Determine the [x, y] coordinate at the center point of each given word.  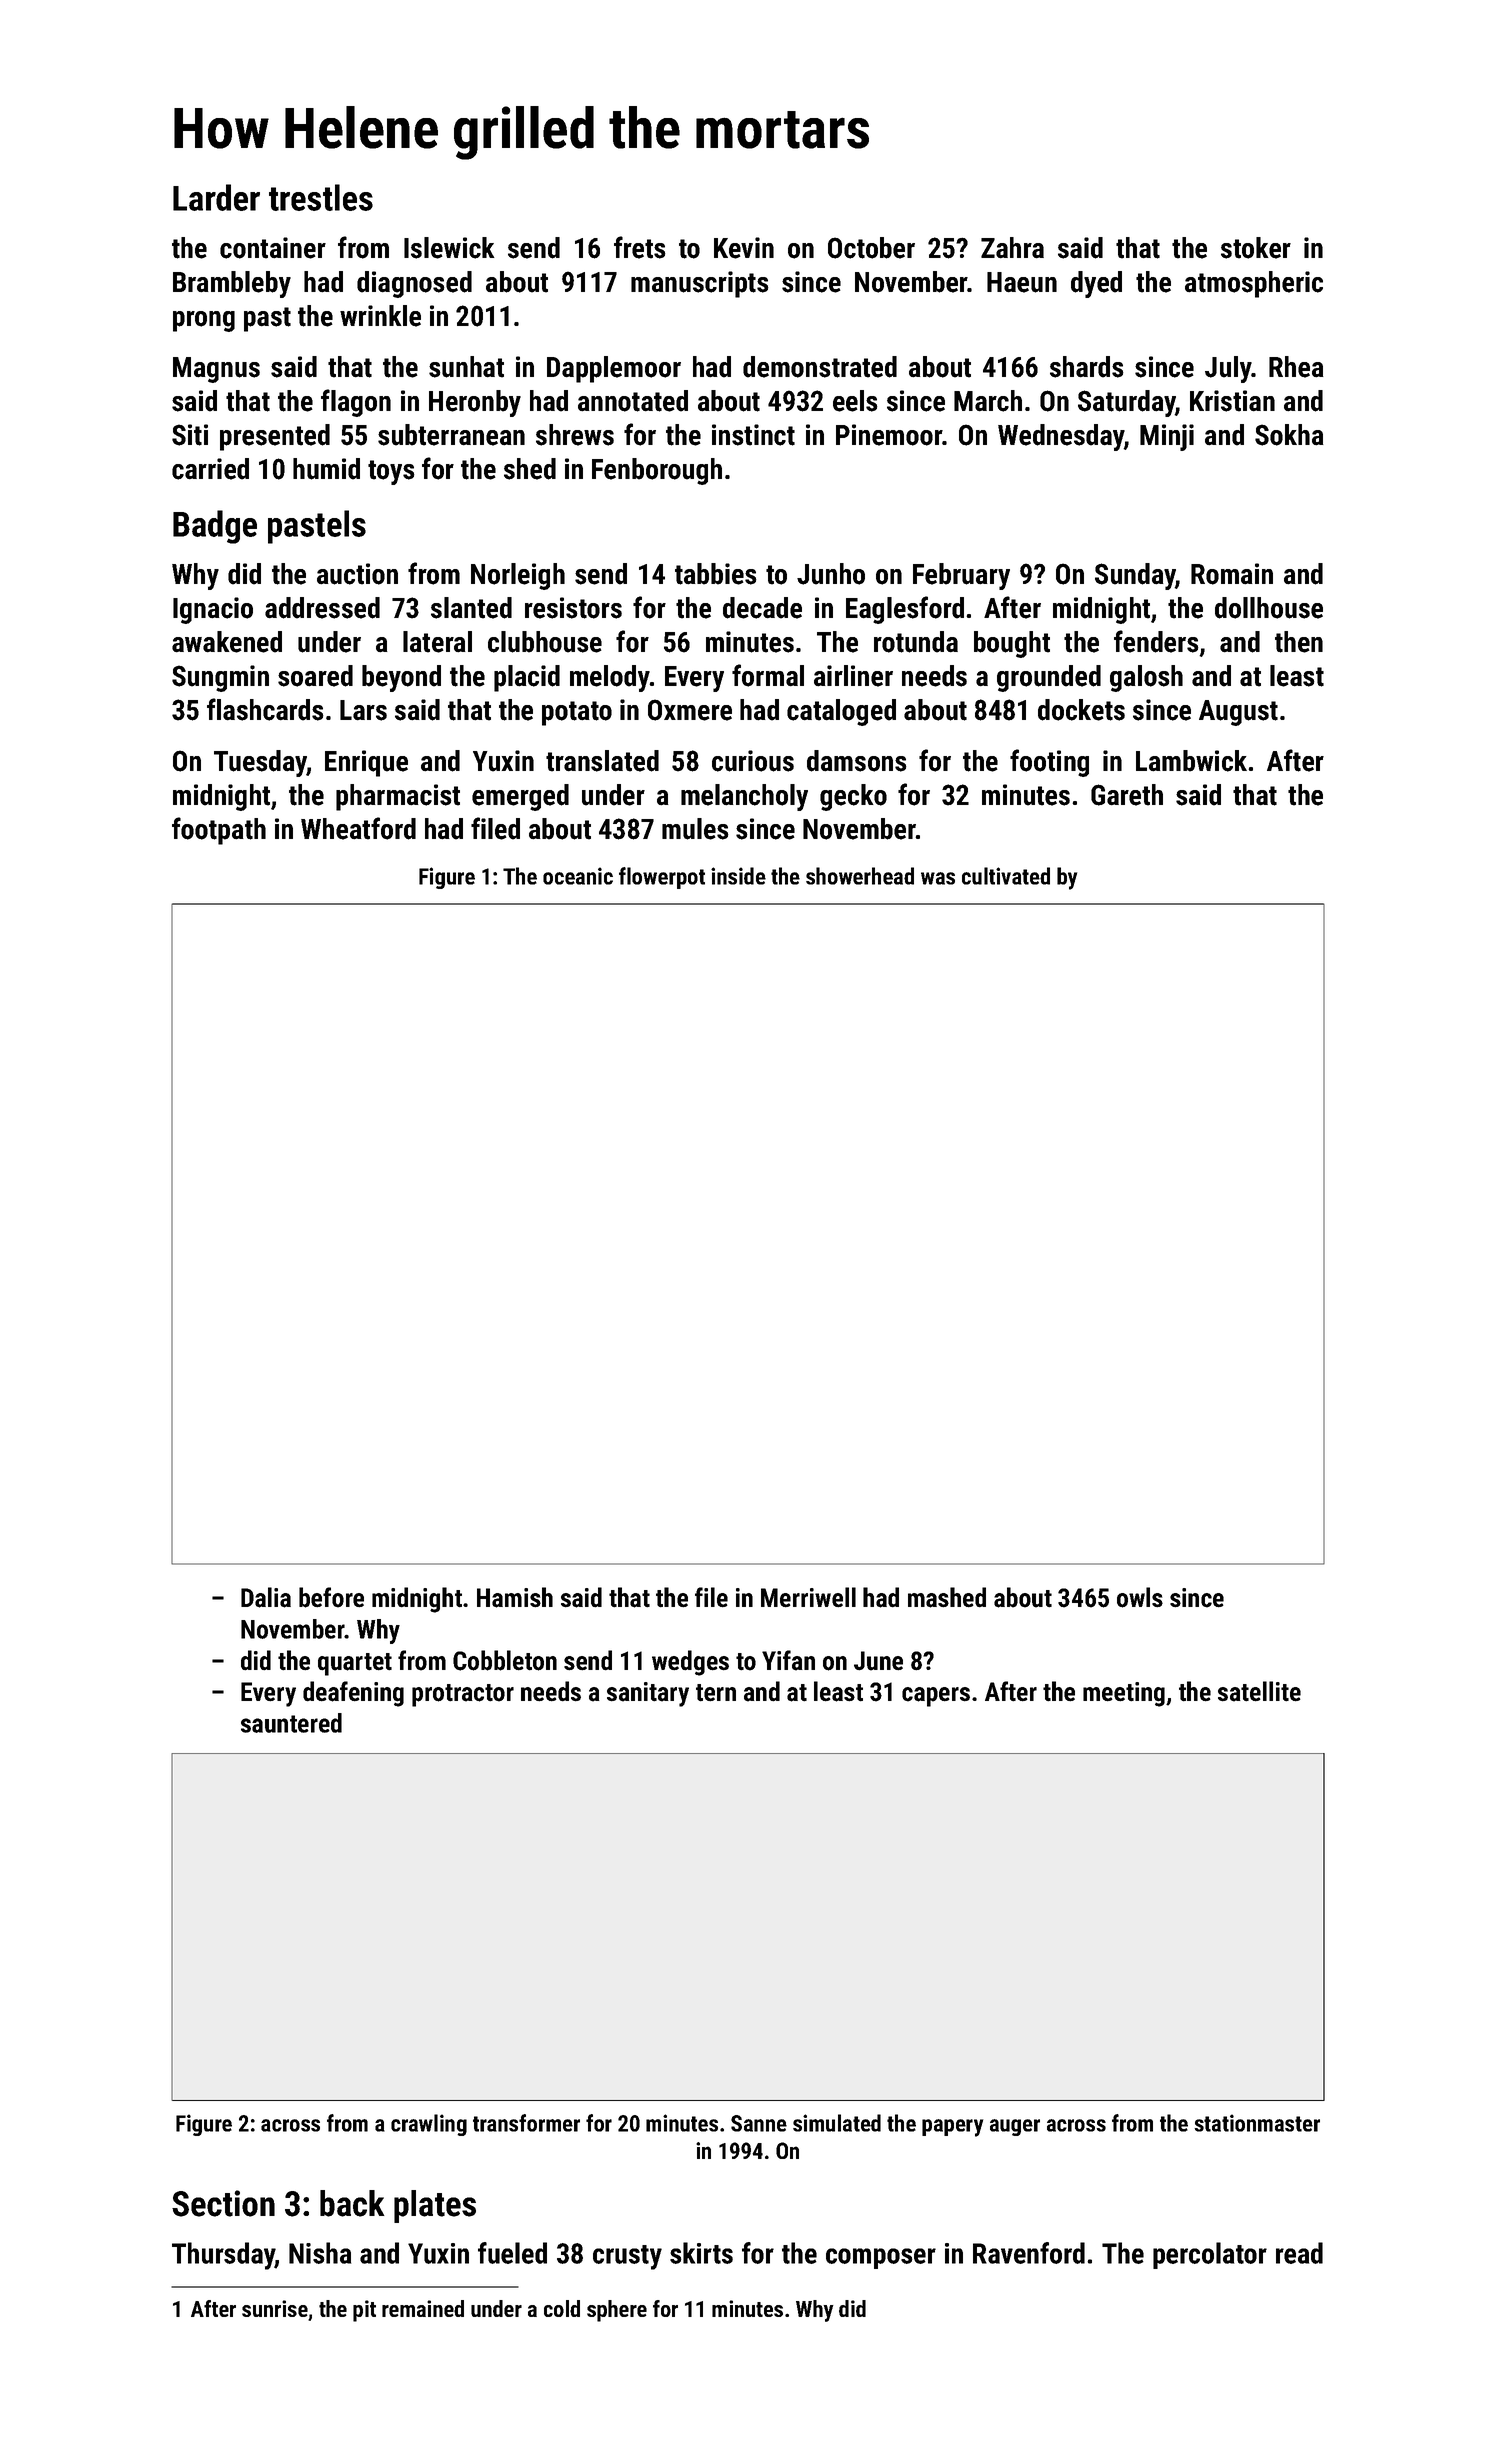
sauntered [291, 1723]
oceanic [578, 876]
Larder [216, 197]
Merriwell [808, 1597]
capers [936, 1697]
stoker [1256, 248]
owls [1140, 1597]
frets [640, 247]
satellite [1259, 1691]
